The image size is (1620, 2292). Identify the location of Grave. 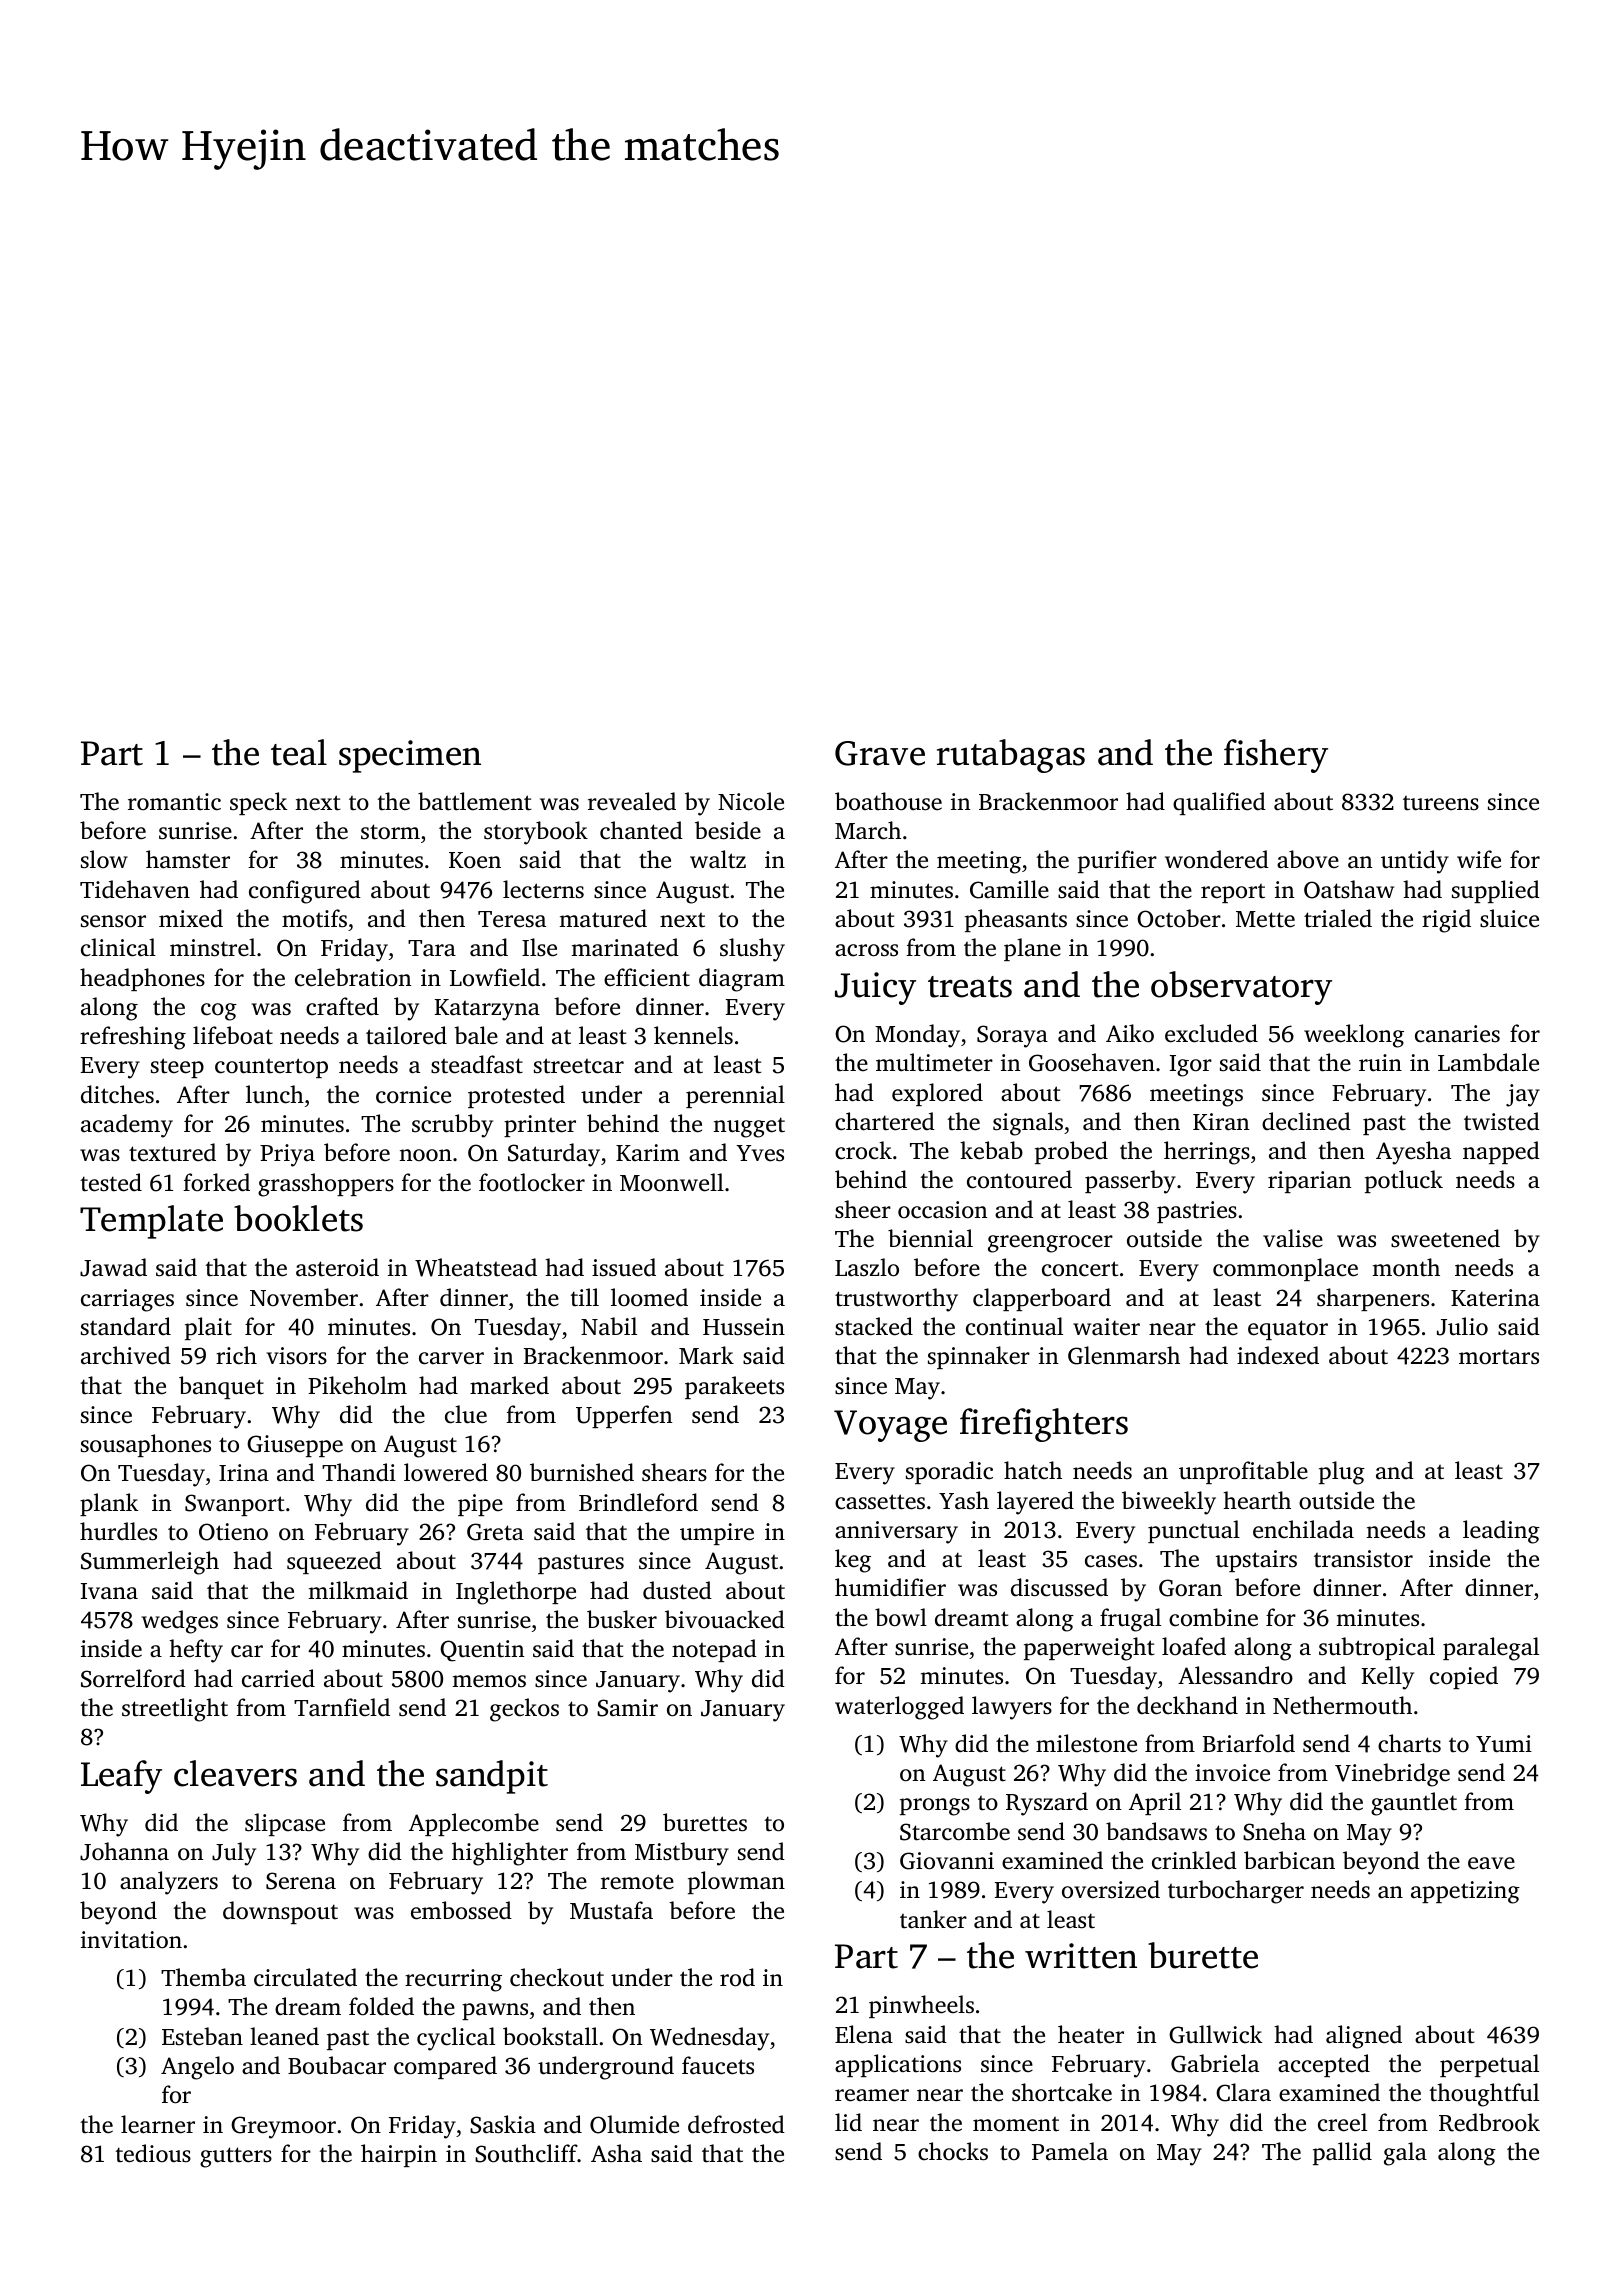
(880, 753).
